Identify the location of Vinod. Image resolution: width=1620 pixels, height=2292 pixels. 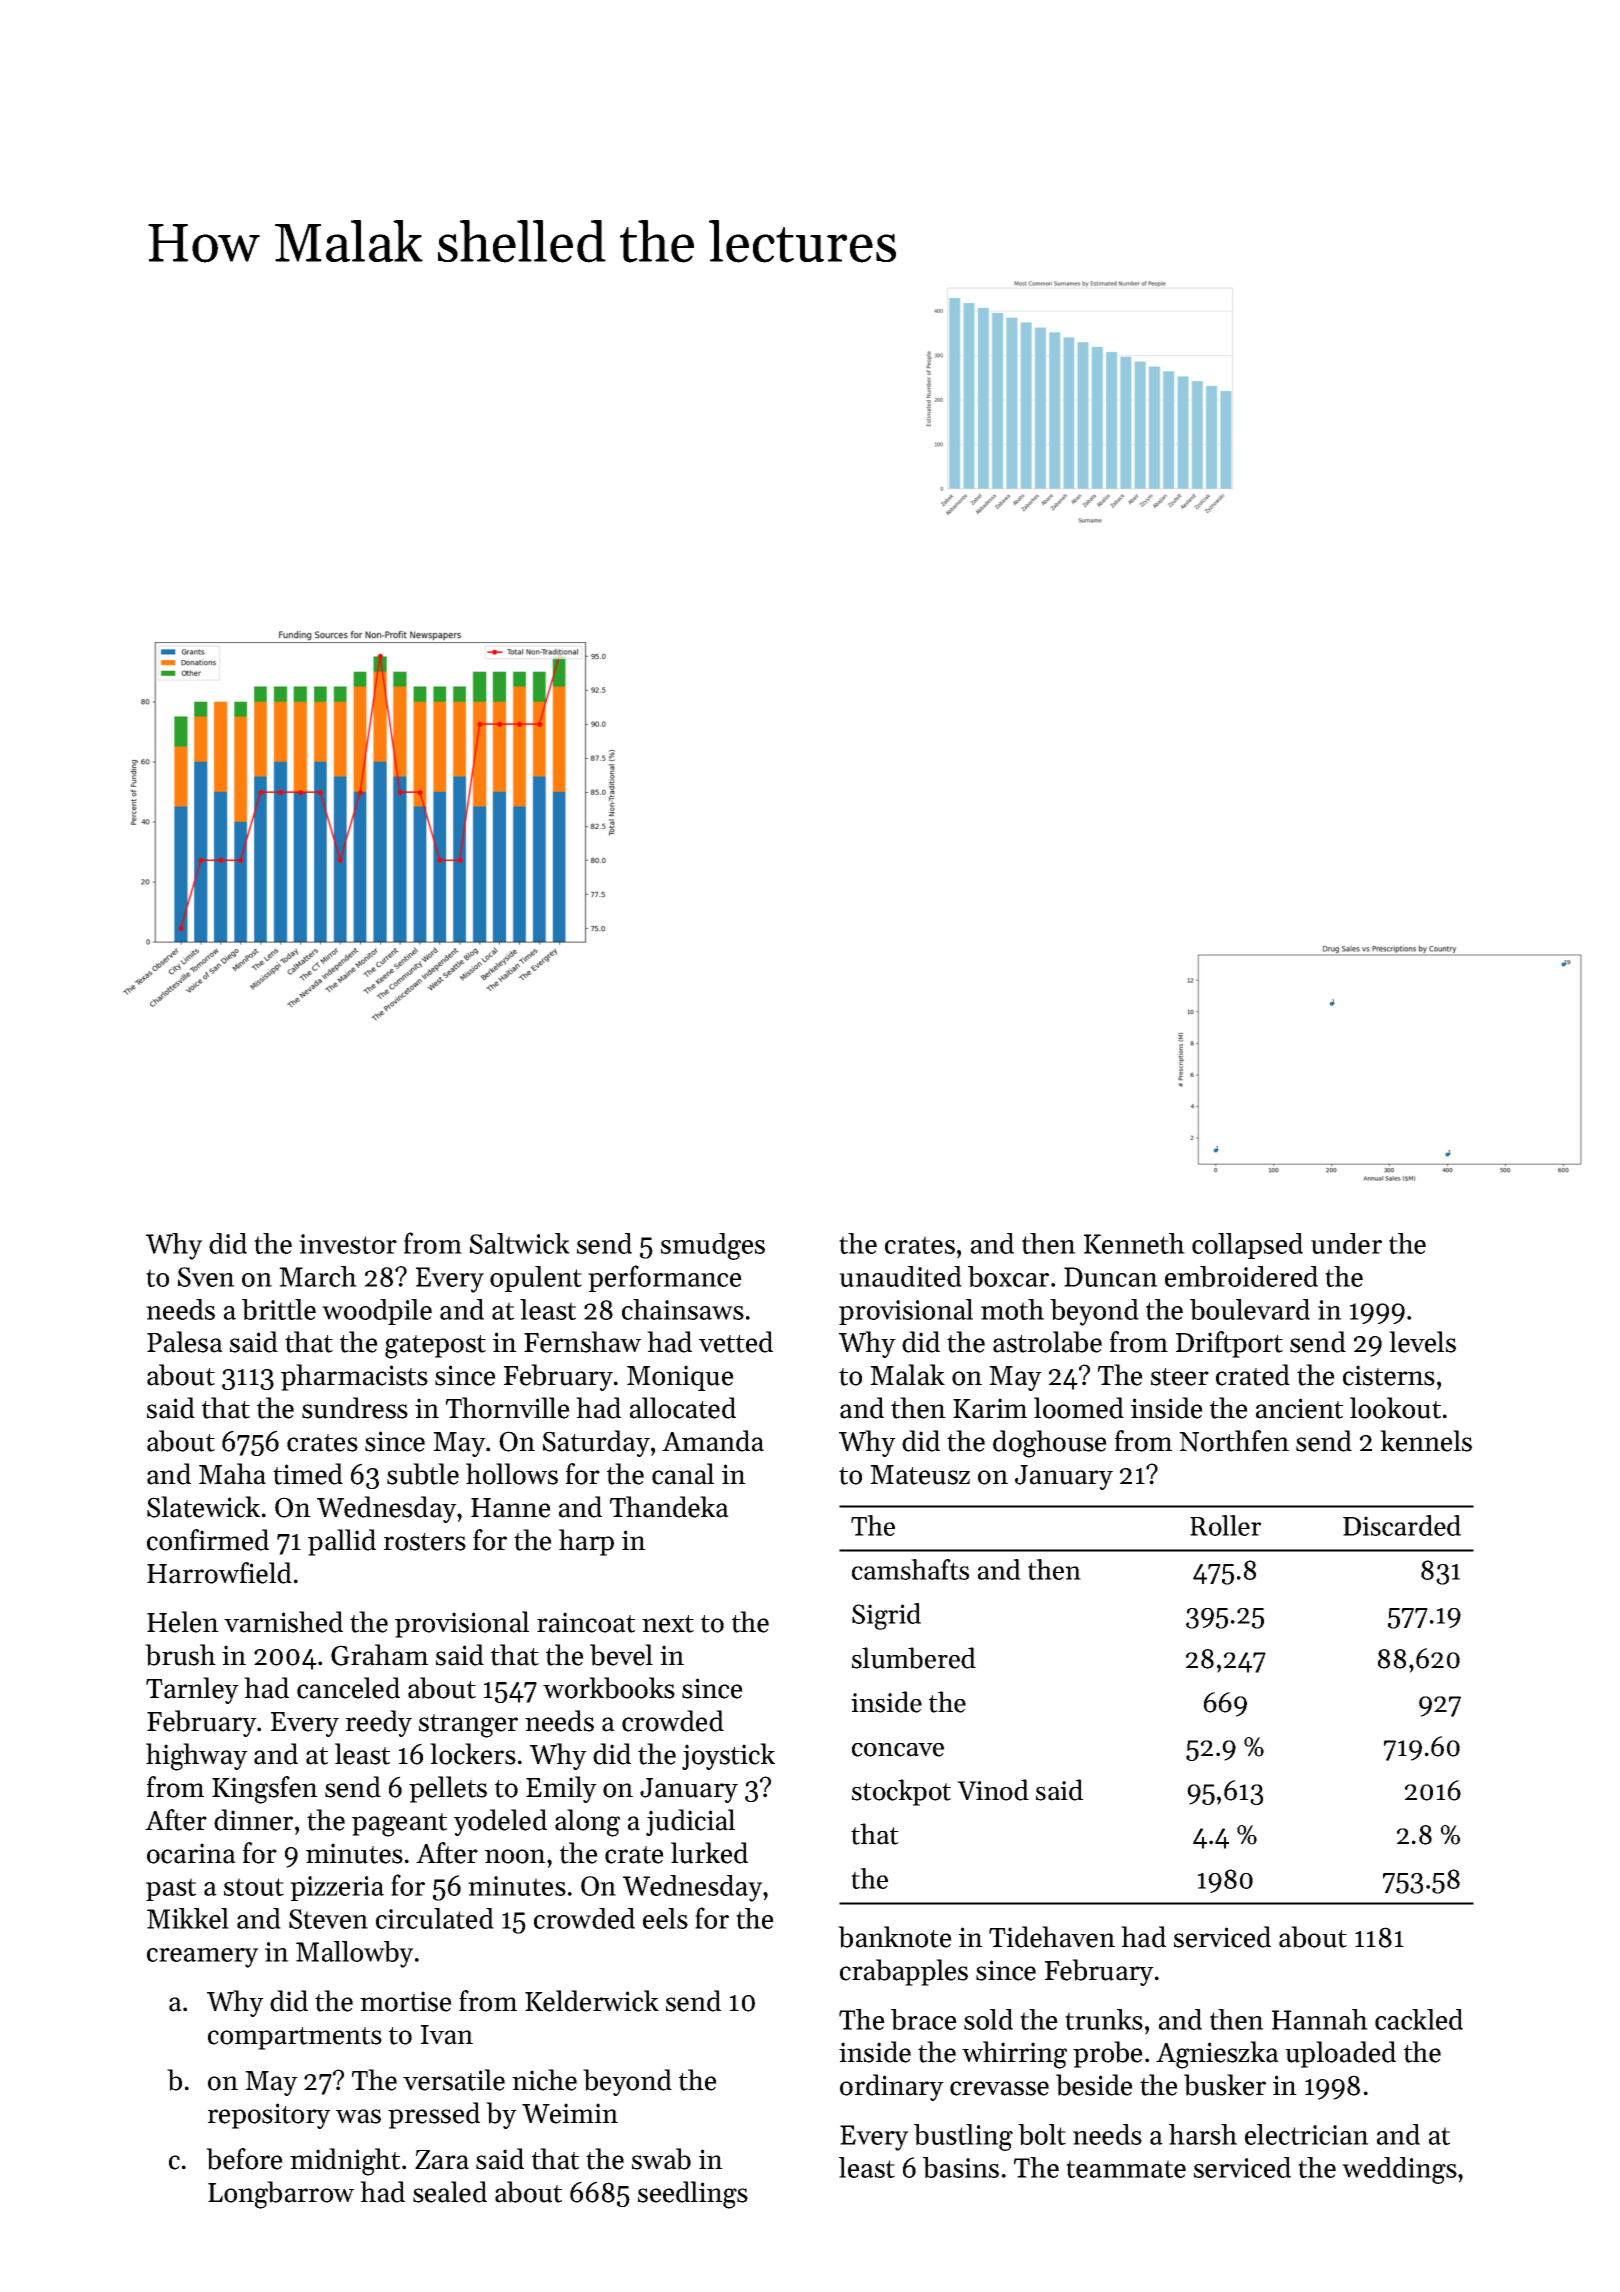
(993, 1790).
